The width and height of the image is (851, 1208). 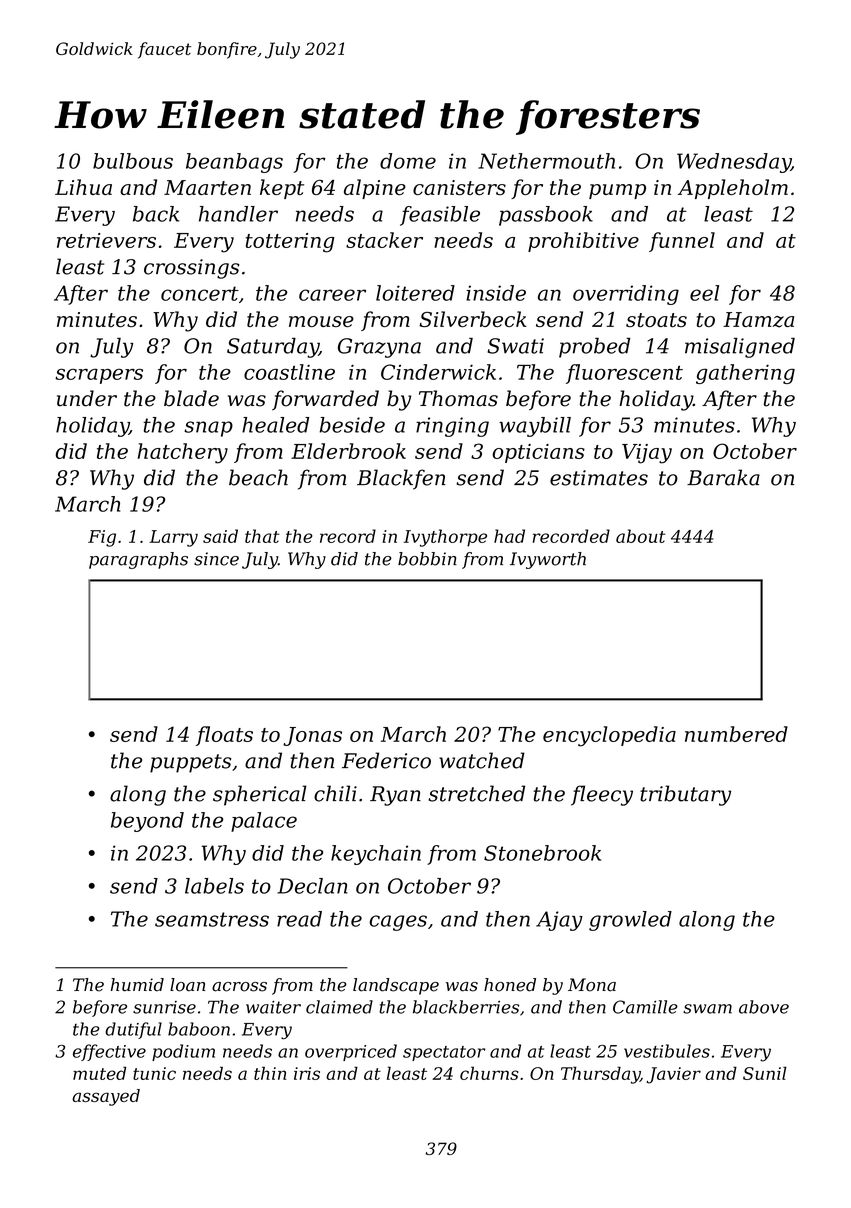 What do you see at coordinates (87, 398) in the image?
I see `under` at bounding box center [87, 398].
